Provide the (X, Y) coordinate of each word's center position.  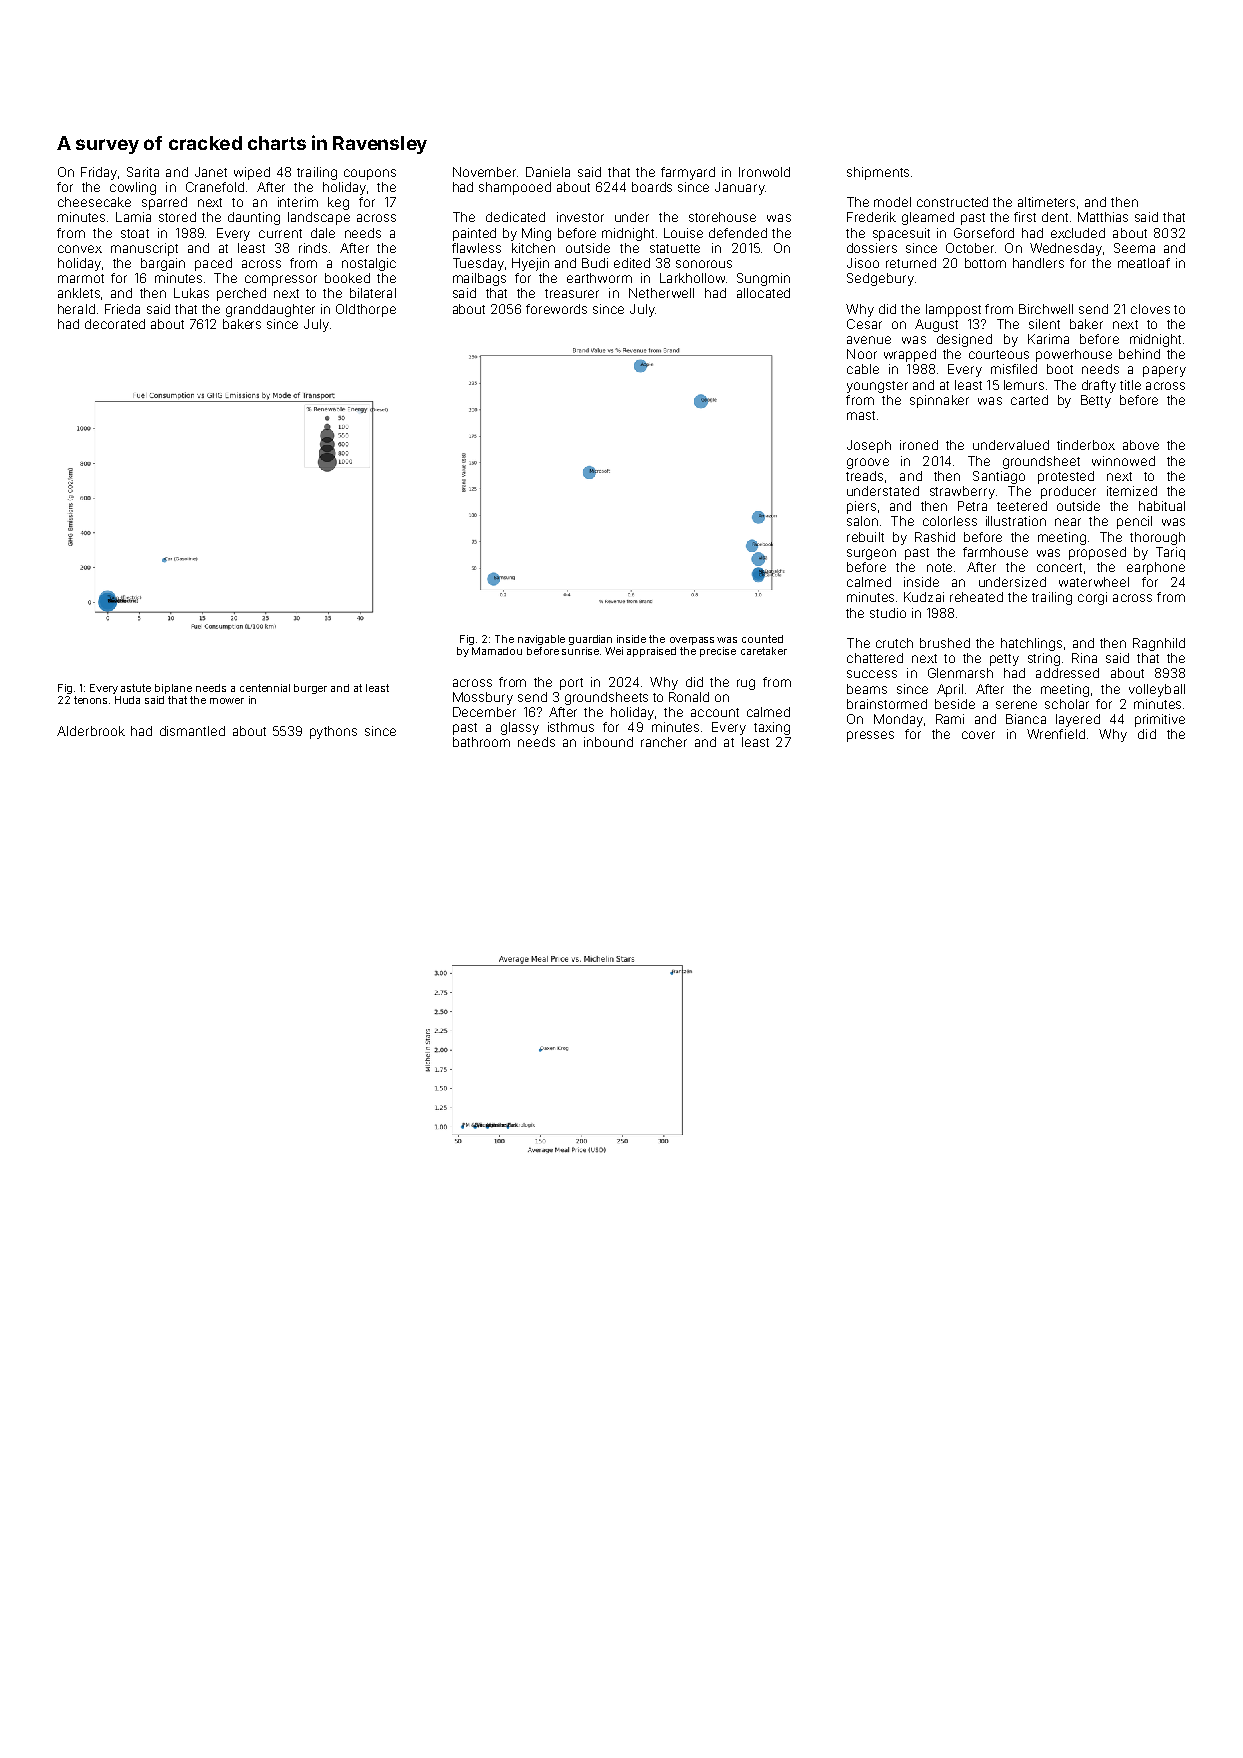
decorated (115, 324)
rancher (664, 742)
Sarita (143, 172)
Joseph (869, 446)
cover (978, 735)
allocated (763, 293)
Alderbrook (91, 731)
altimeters (1046, 202)
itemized (1132, 491)
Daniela (548, 172)
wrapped (910, 355)
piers (861, 507)
